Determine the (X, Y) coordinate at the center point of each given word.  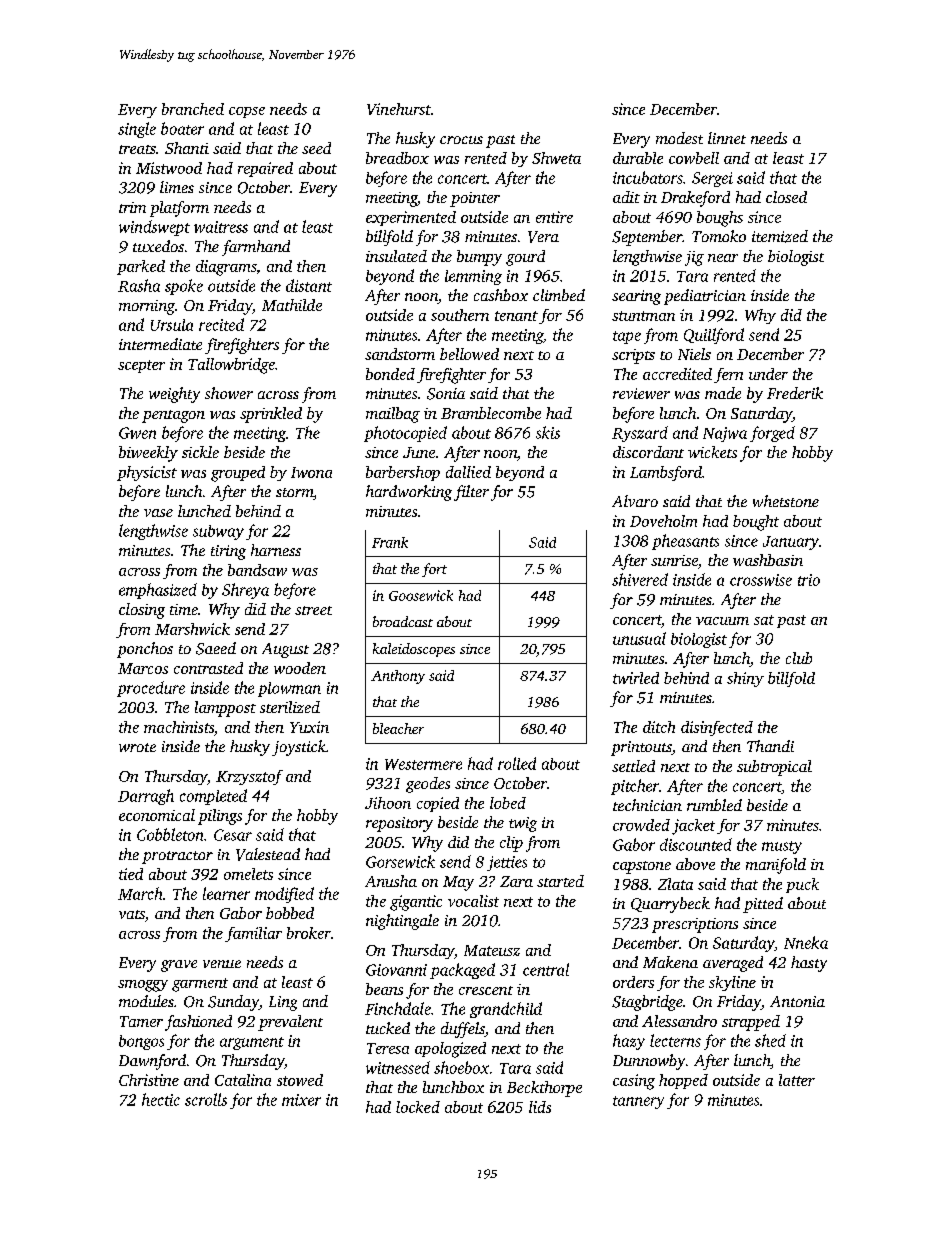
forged (772, 434)
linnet (727, 138)
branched (193, 109)
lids (540, 1107)
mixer (301, 1100)
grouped (238, 474)
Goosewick (421, 595)
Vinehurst (399, 109)
